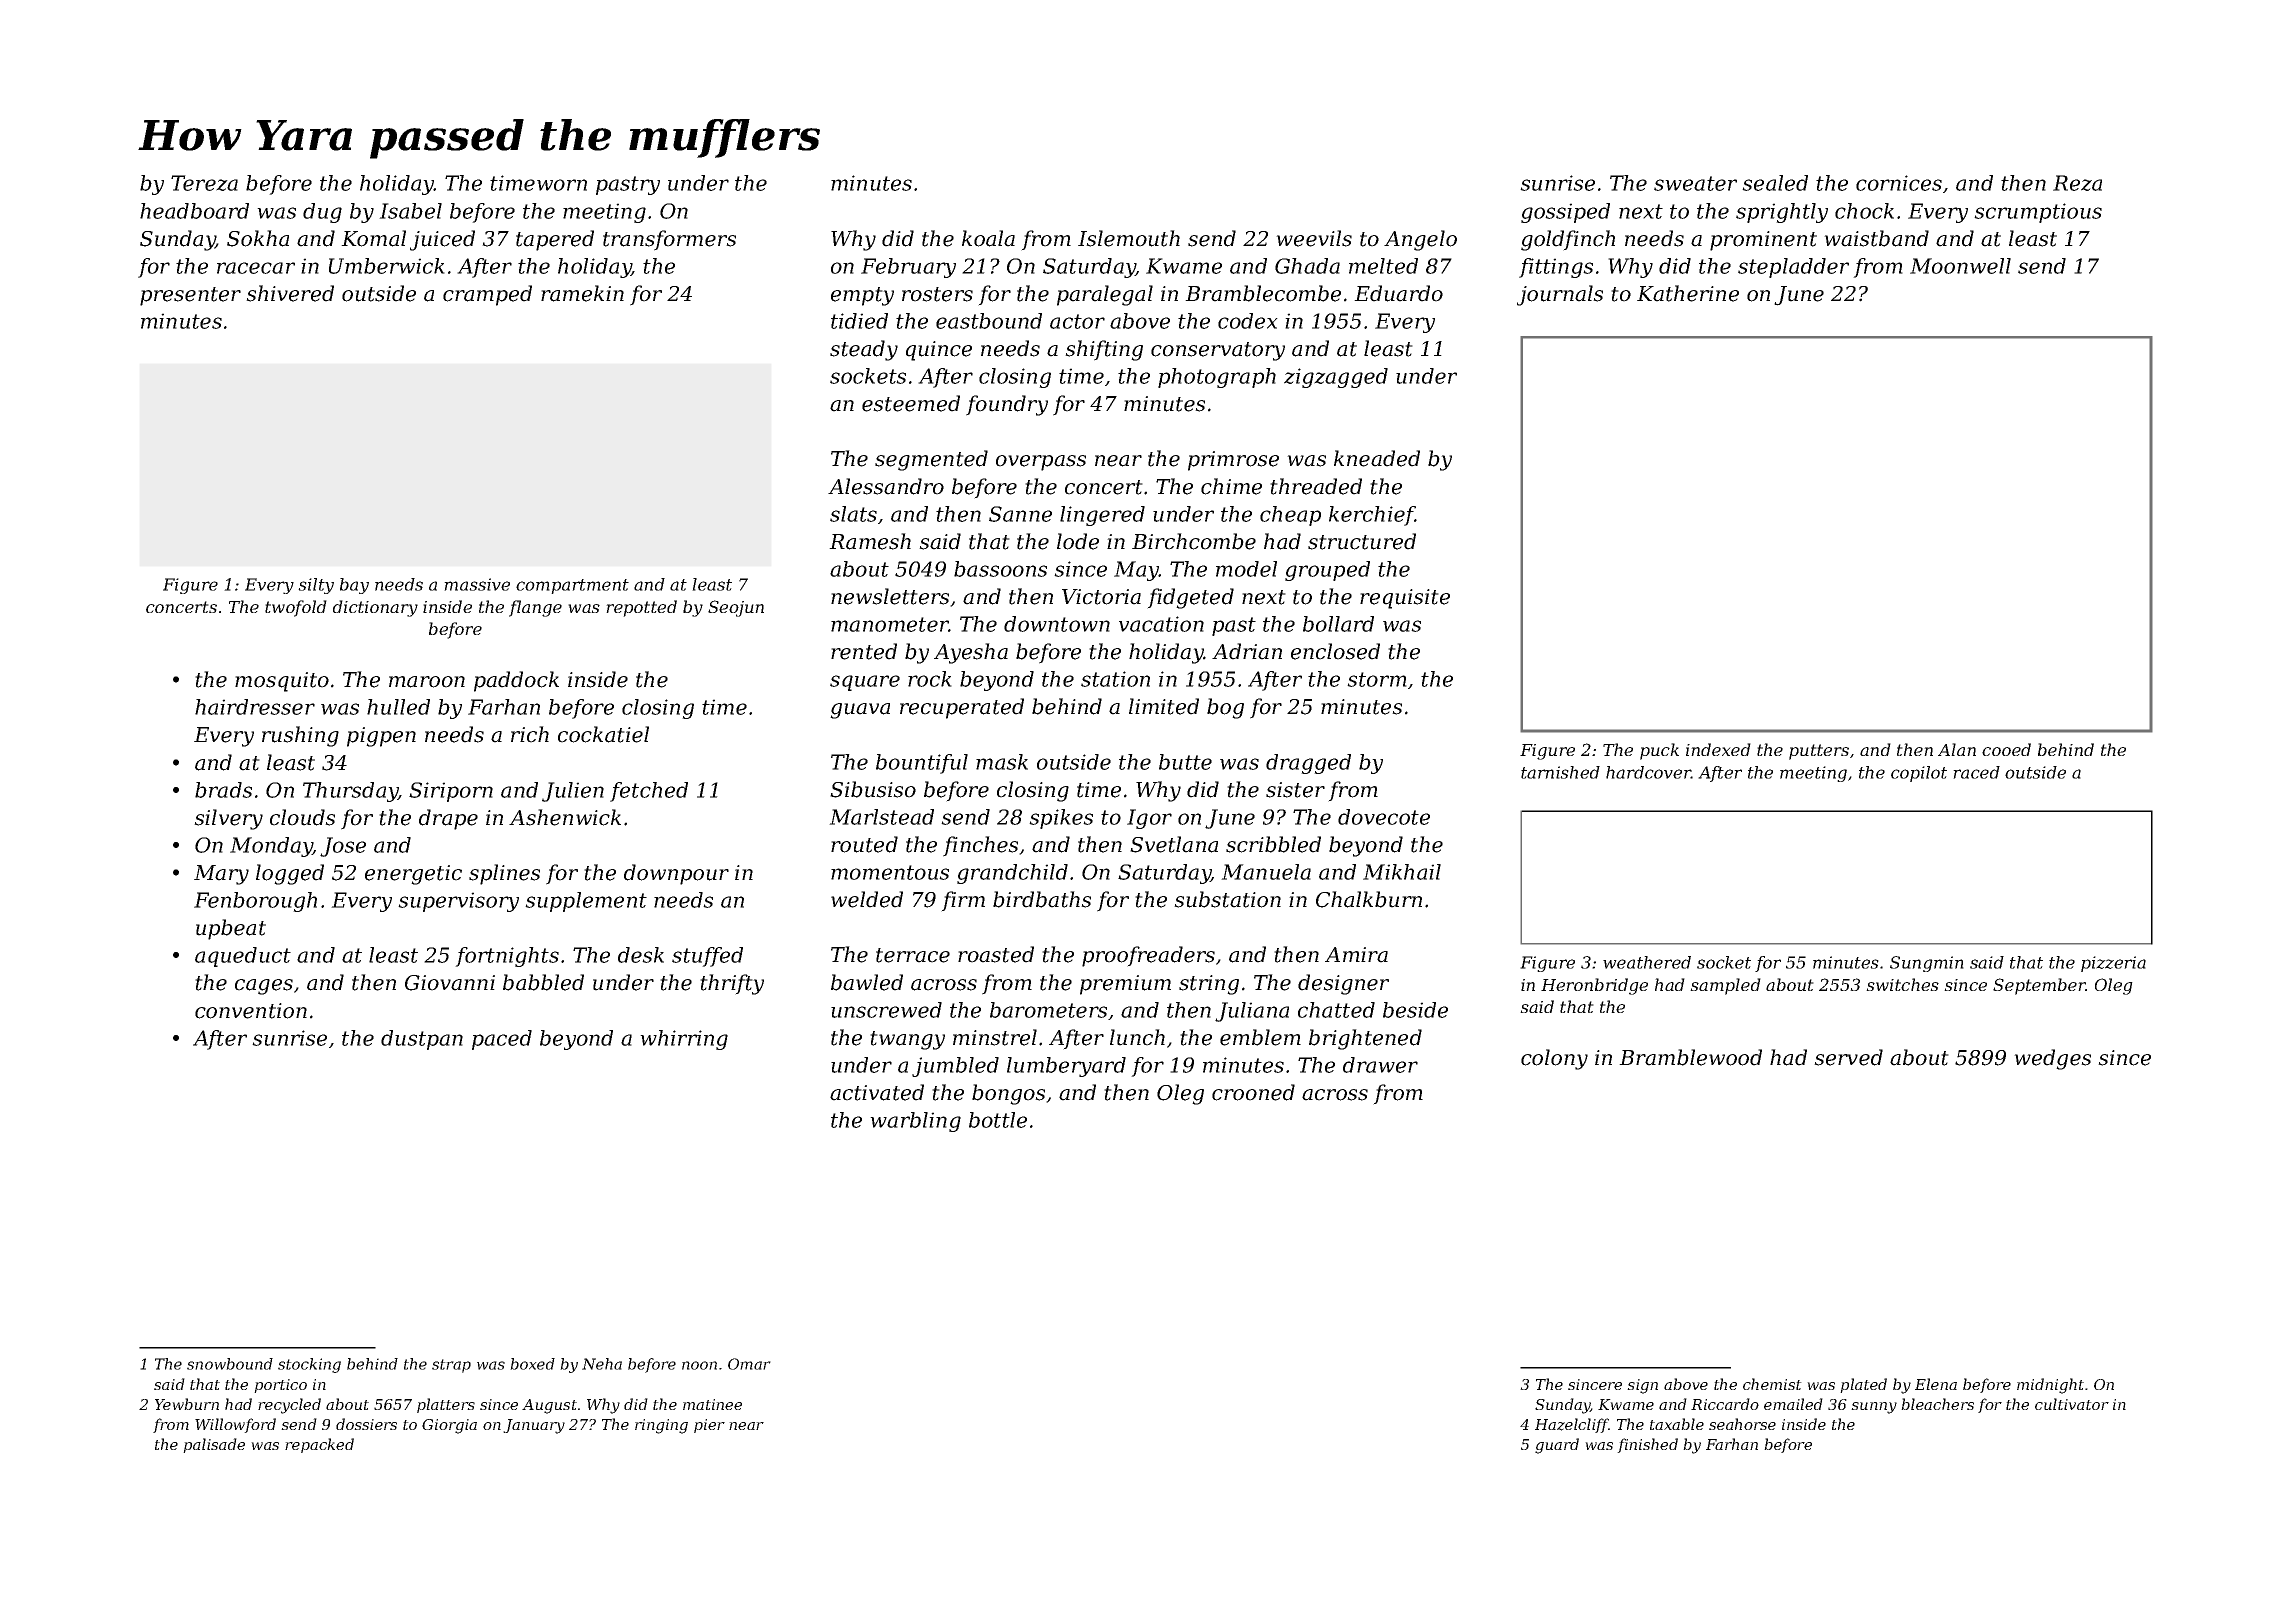 Image resolution: width=2292 pixels, height=1620 pixels. Describe the element at coordinates (2006, 749) in the image. I see `cooed` at that location.
